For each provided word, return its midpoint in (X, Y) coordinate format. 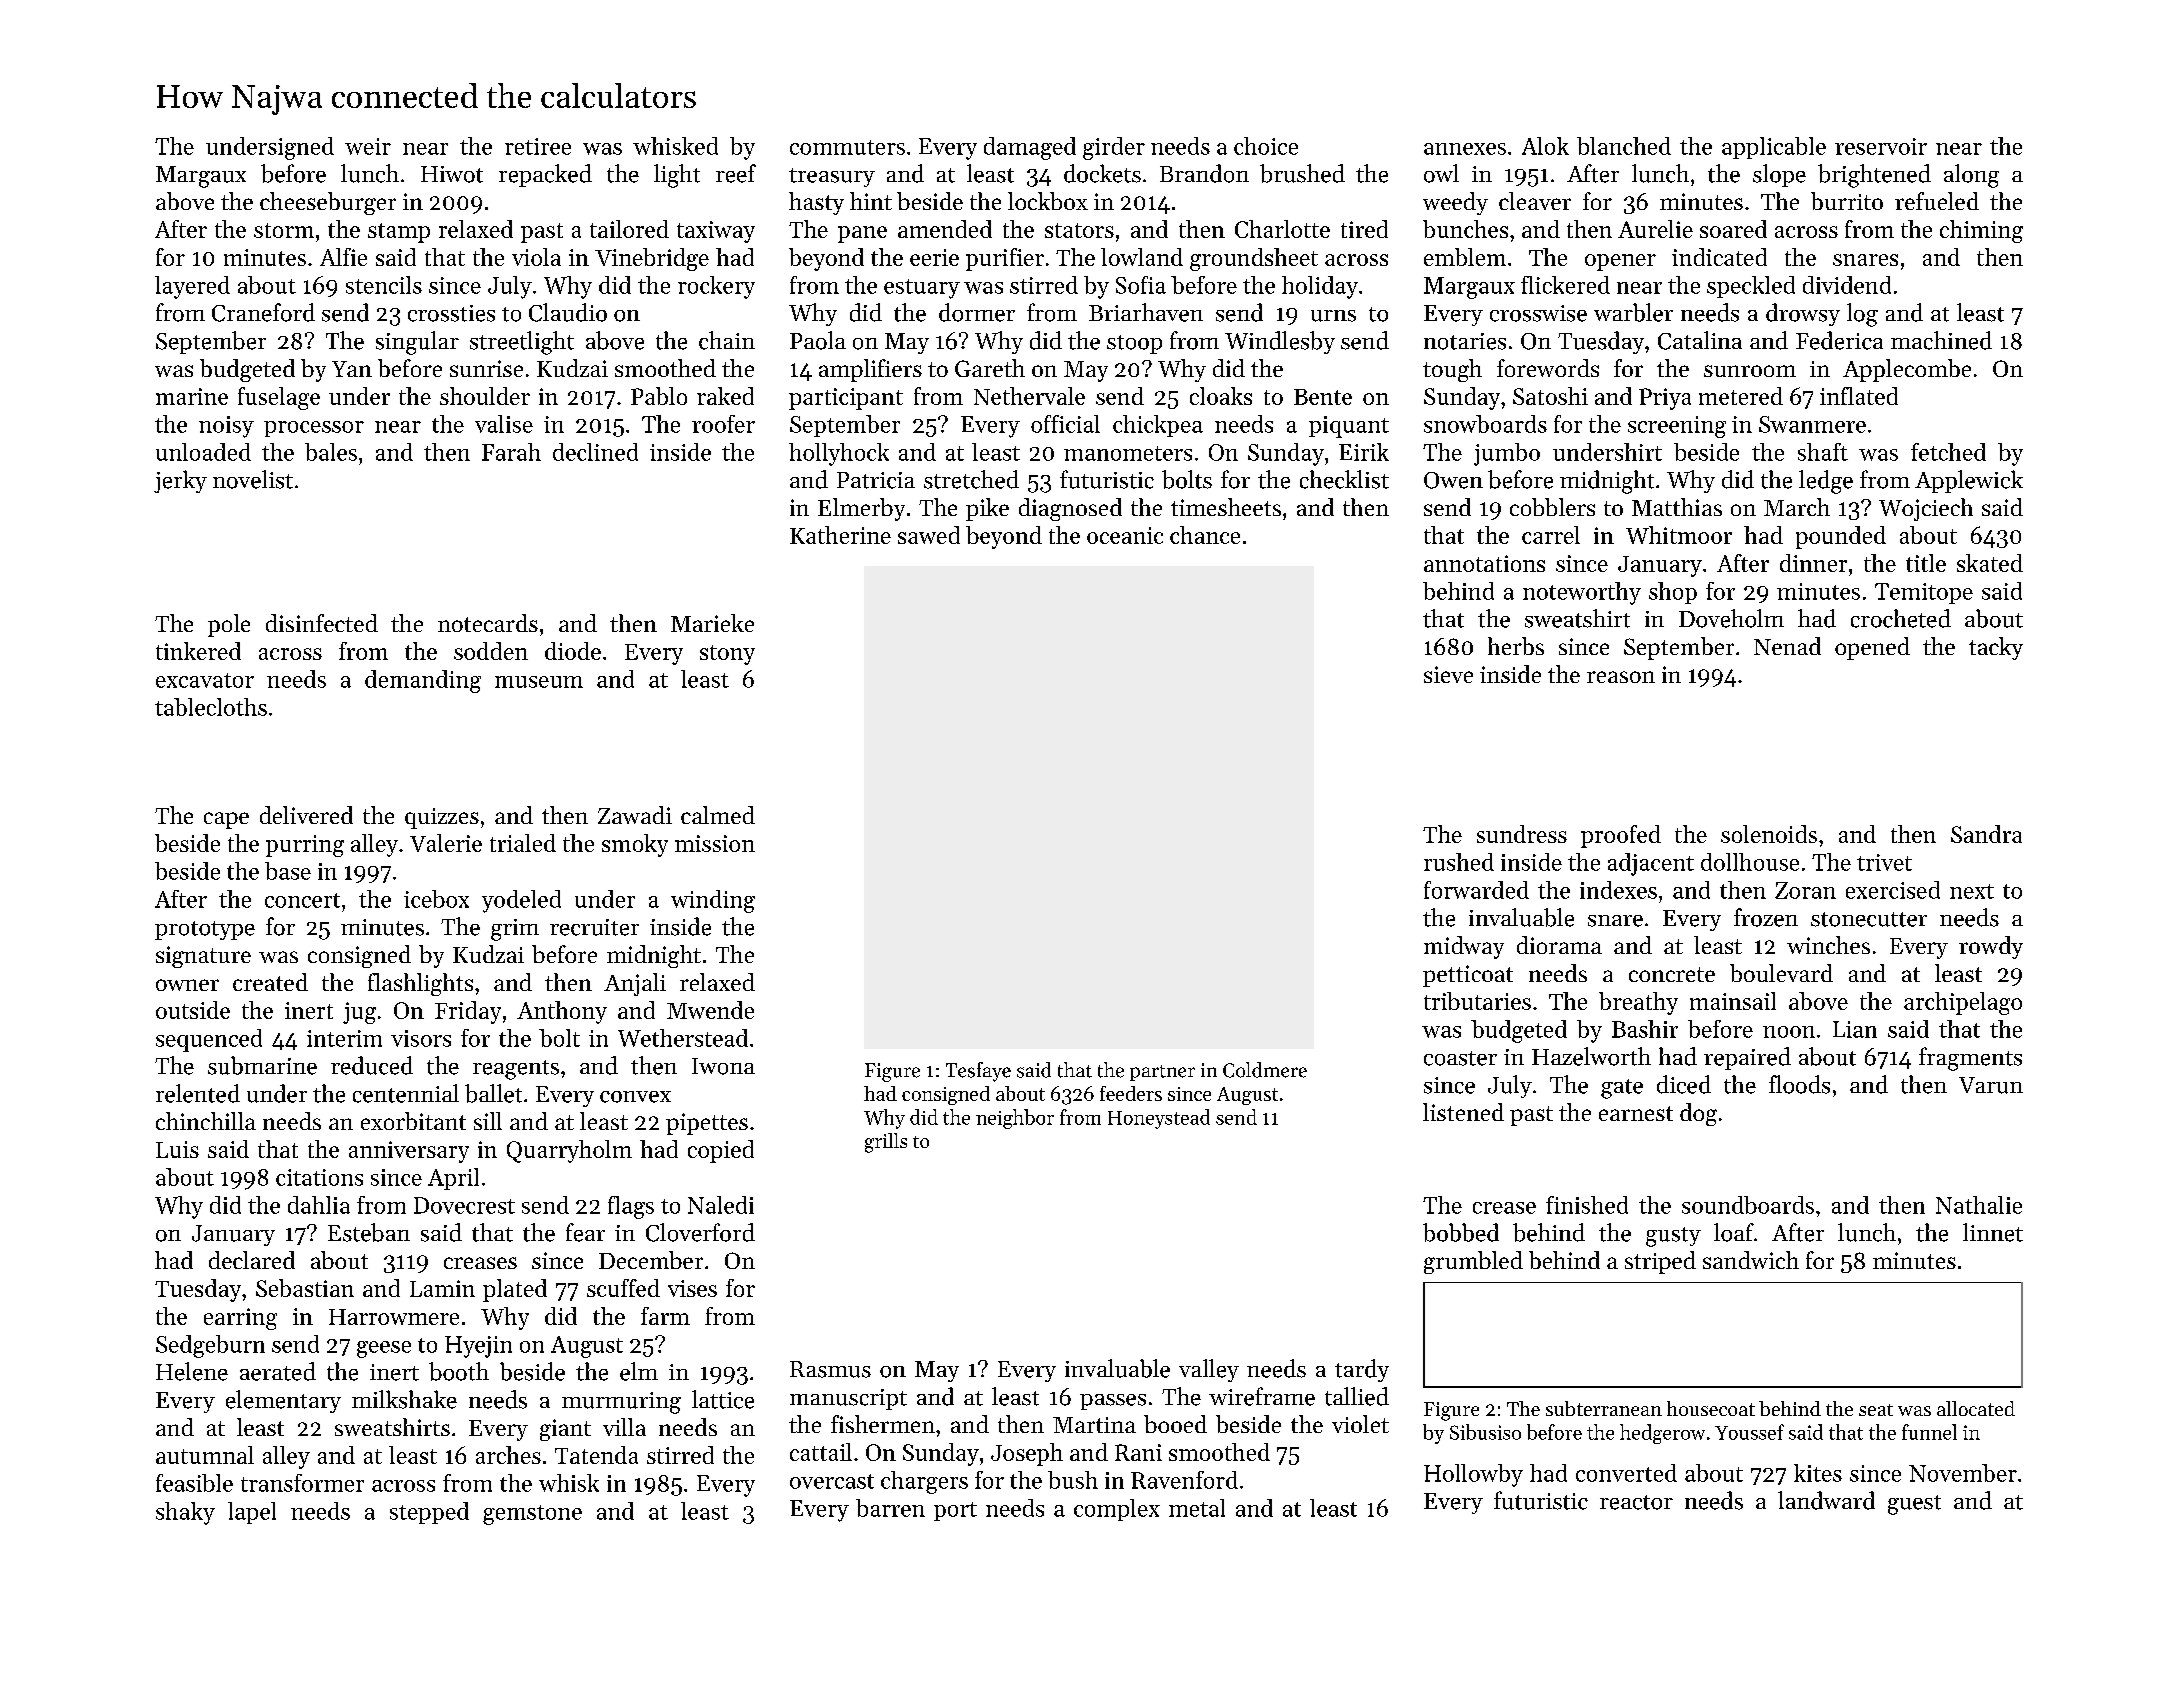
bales (331, 452)
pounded (1841, 537)
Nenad (1787, 646)
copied (721, 1151)
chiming (1981, 231)
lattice (723, 1399)
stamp (399, 233)
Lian (1855, 1029)
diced (1684, 1084)
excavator (205, 680)
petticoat (1468, 976)
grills (886, 1143)
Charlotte (1282, 229)
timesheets (1226, 507)
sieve (1448, 674)
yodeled (521, 901)
